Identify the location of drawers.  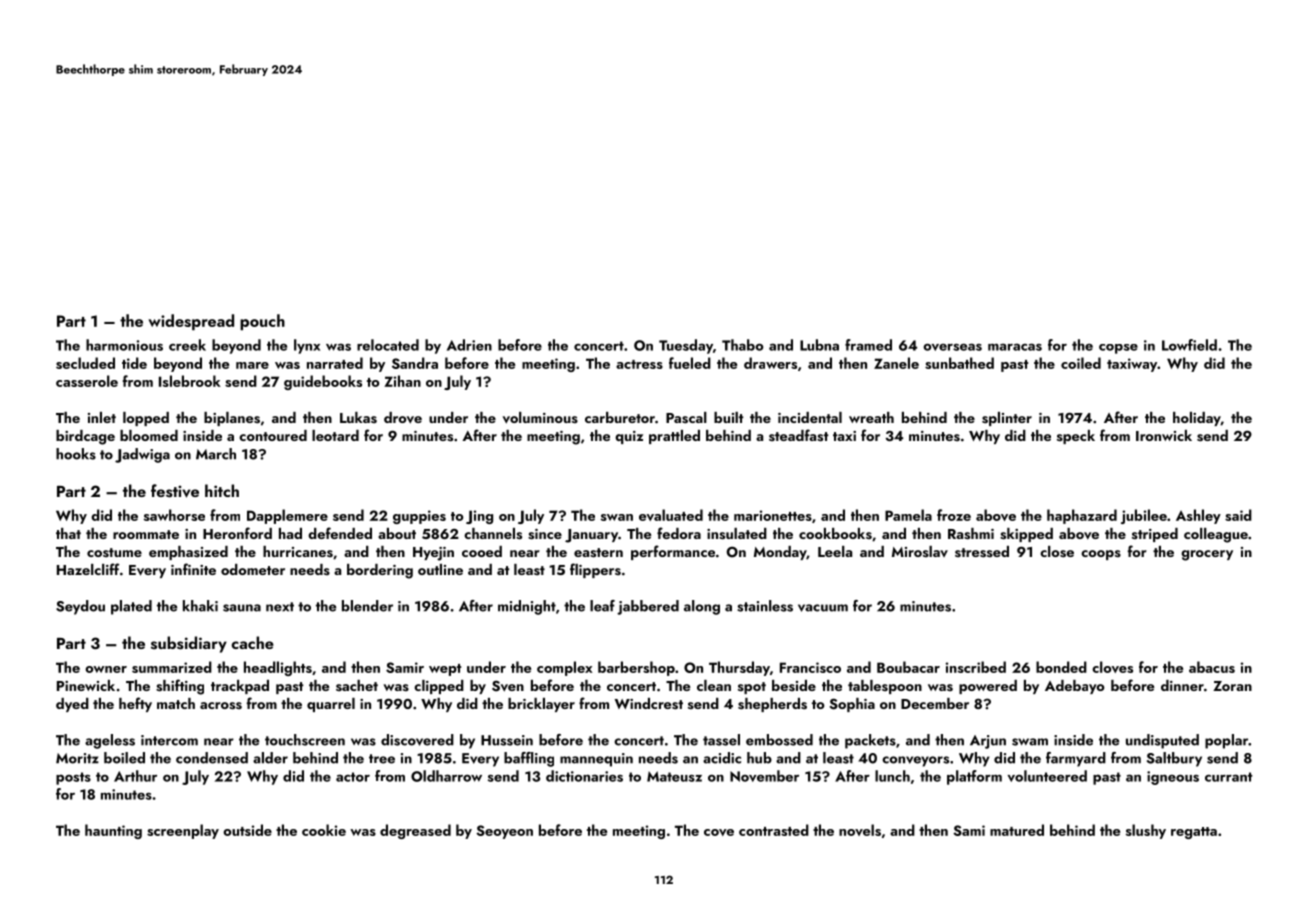
(770, 363).
